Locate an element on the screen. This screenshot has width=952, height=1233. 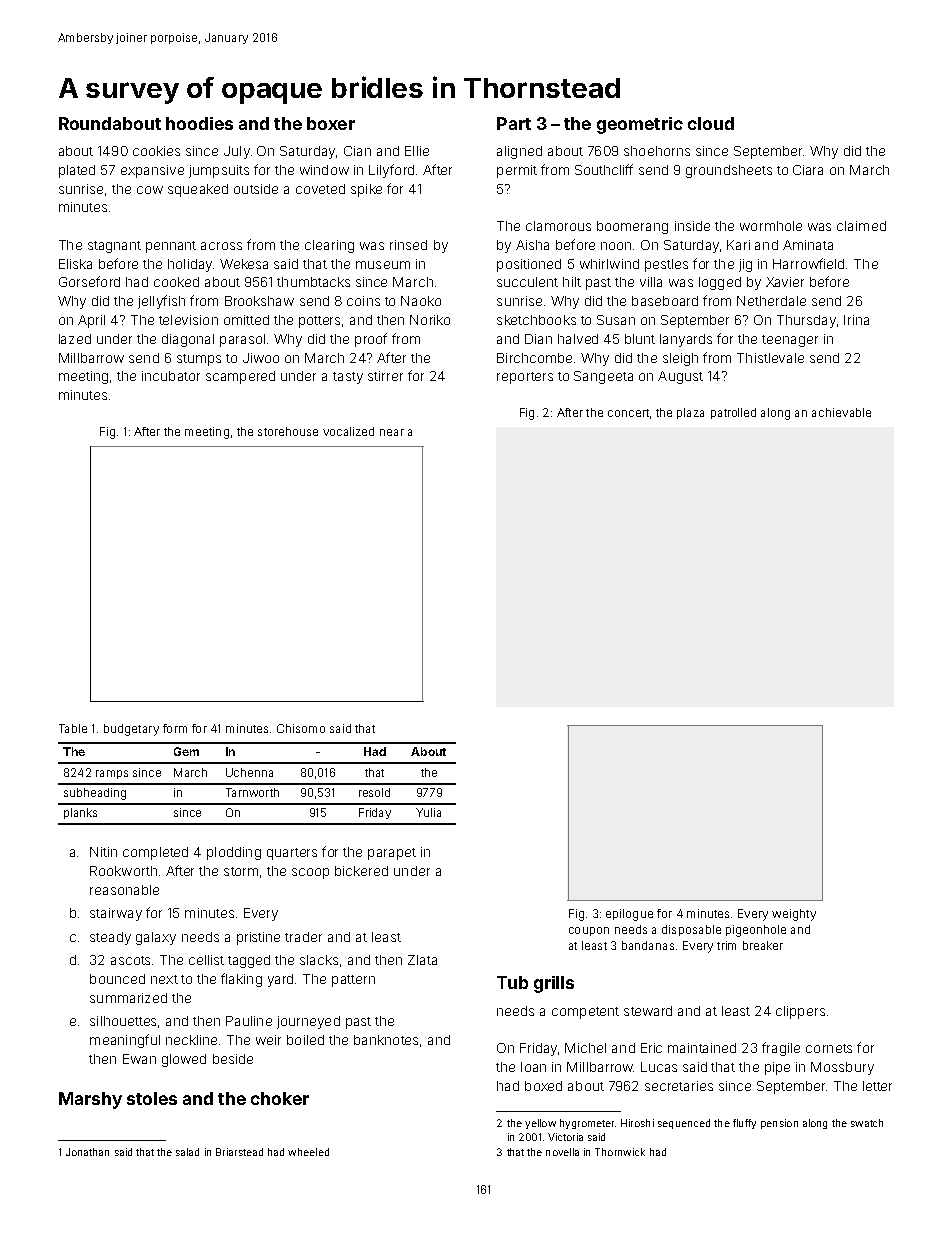
cookies is located at coordinates (156, 151).
